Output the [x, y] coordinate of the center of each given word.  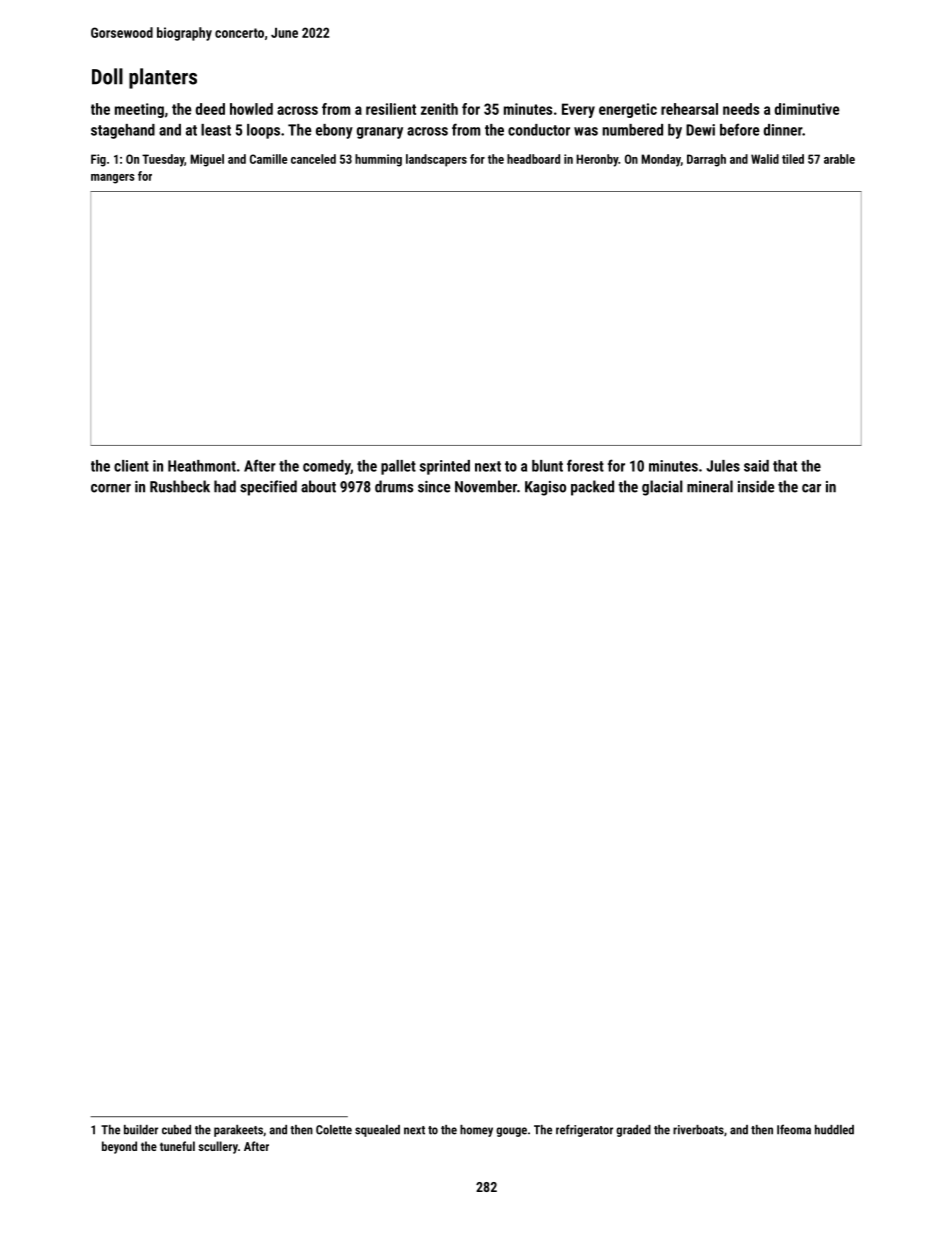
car [811, 488]
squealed [377, 1131]
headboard [533, 159]
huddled [834, 1130]
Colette [334, 1130]
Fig [98, 160]
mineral [710, 486]
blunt [547, 466]
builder [141, 1130]
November [486, 486]
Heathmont [202, 466]
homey [476, 1131]
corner [111, 488]
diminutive [807, 109]
